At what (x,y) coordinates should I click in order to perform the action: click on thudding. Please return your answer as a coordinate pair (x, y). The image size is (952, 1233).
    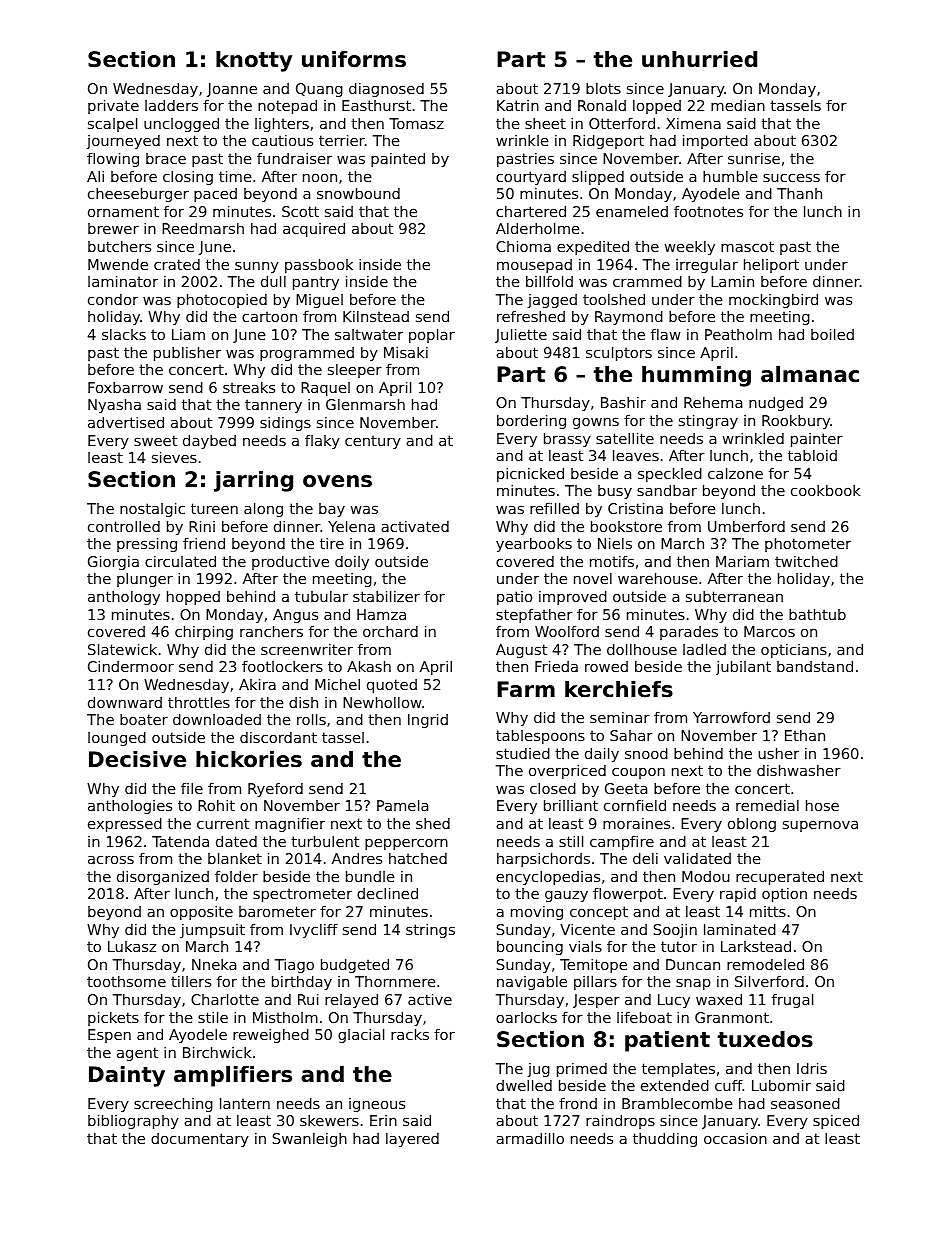
    Looking at the image, I should click on (665, 1140).
